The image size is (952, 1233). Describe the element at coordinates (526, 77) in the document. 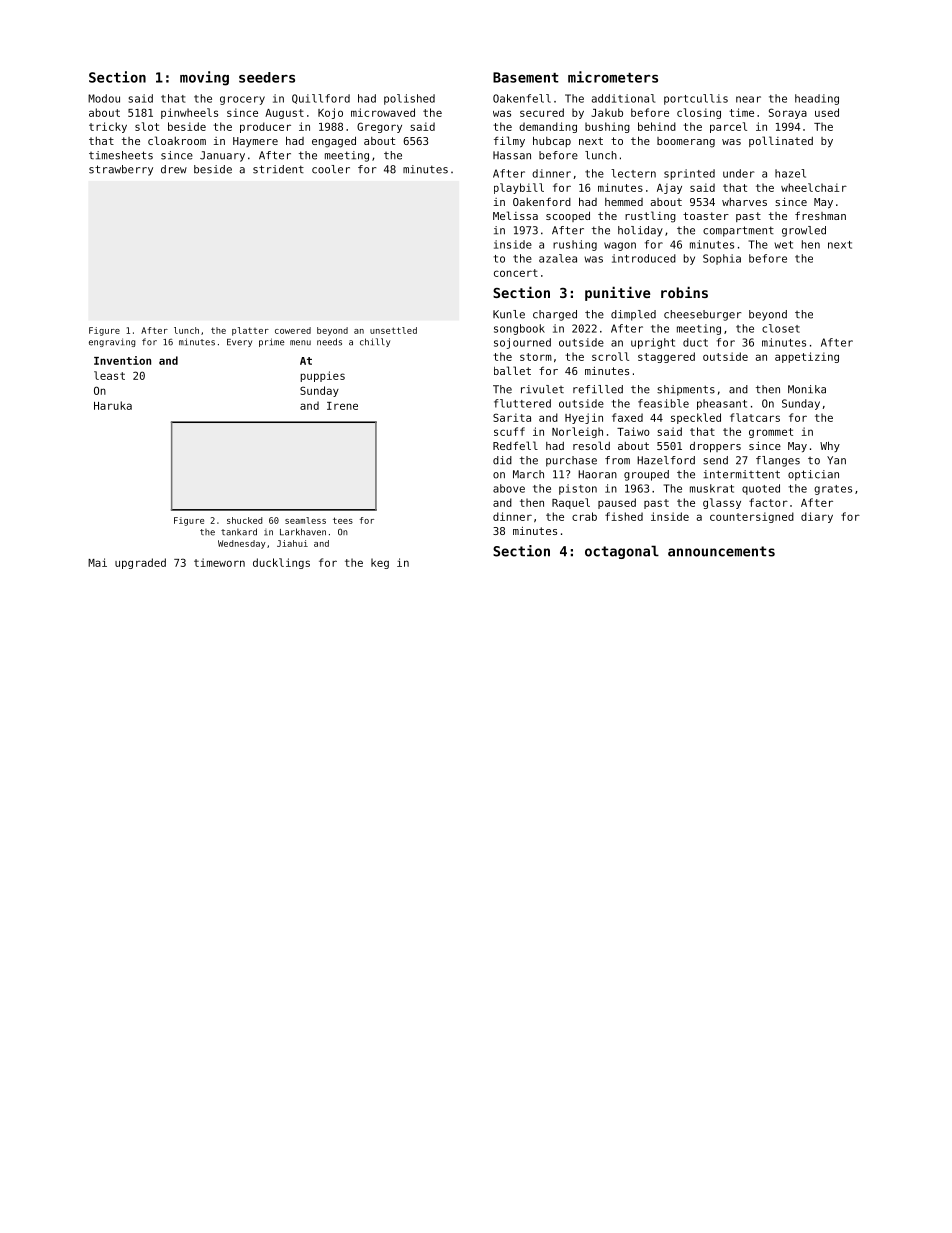

I see `Basement` at that location.
